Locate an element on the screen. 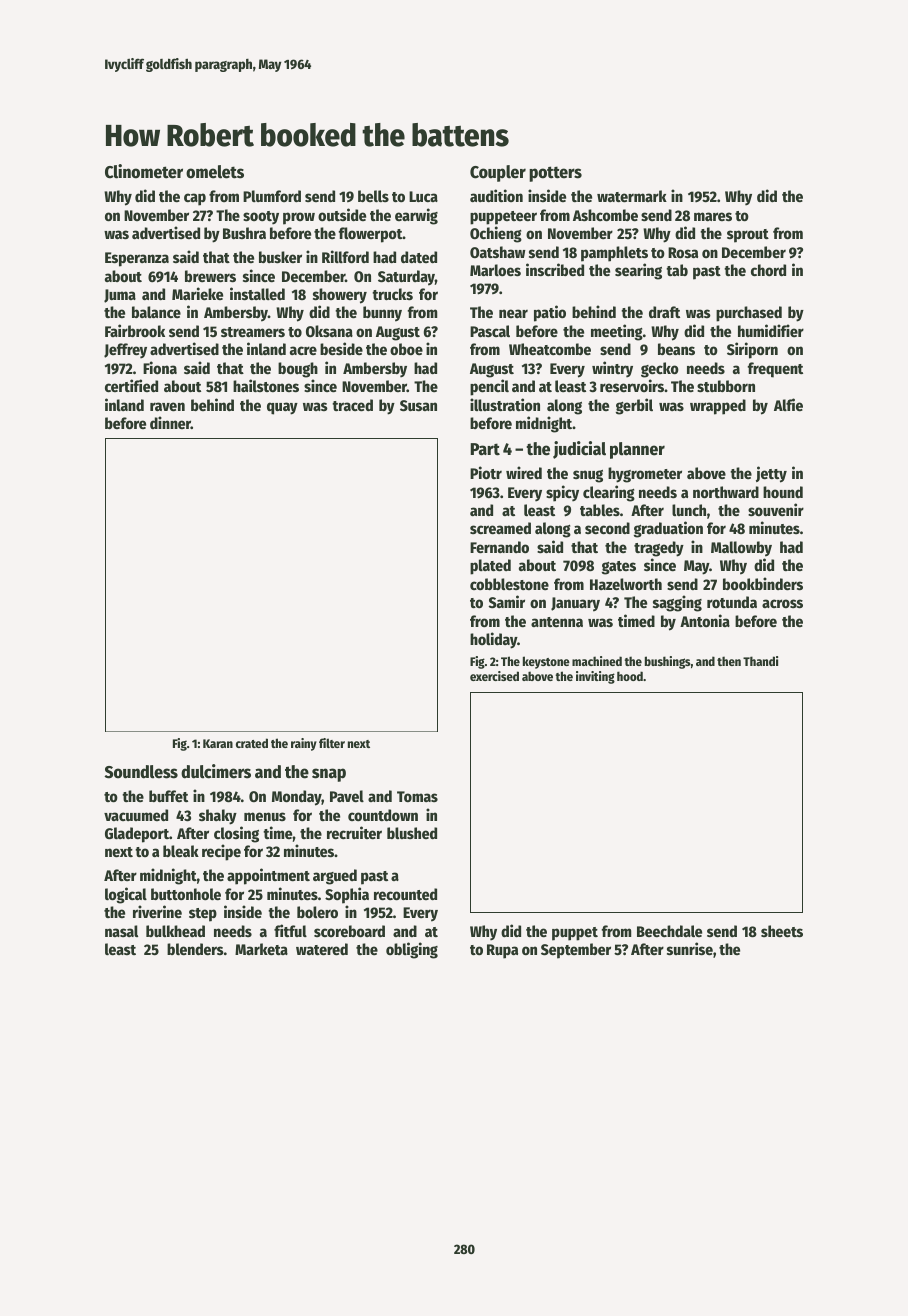 The image size is (908, 1316). dinner is located at coordinates (170, 422).
